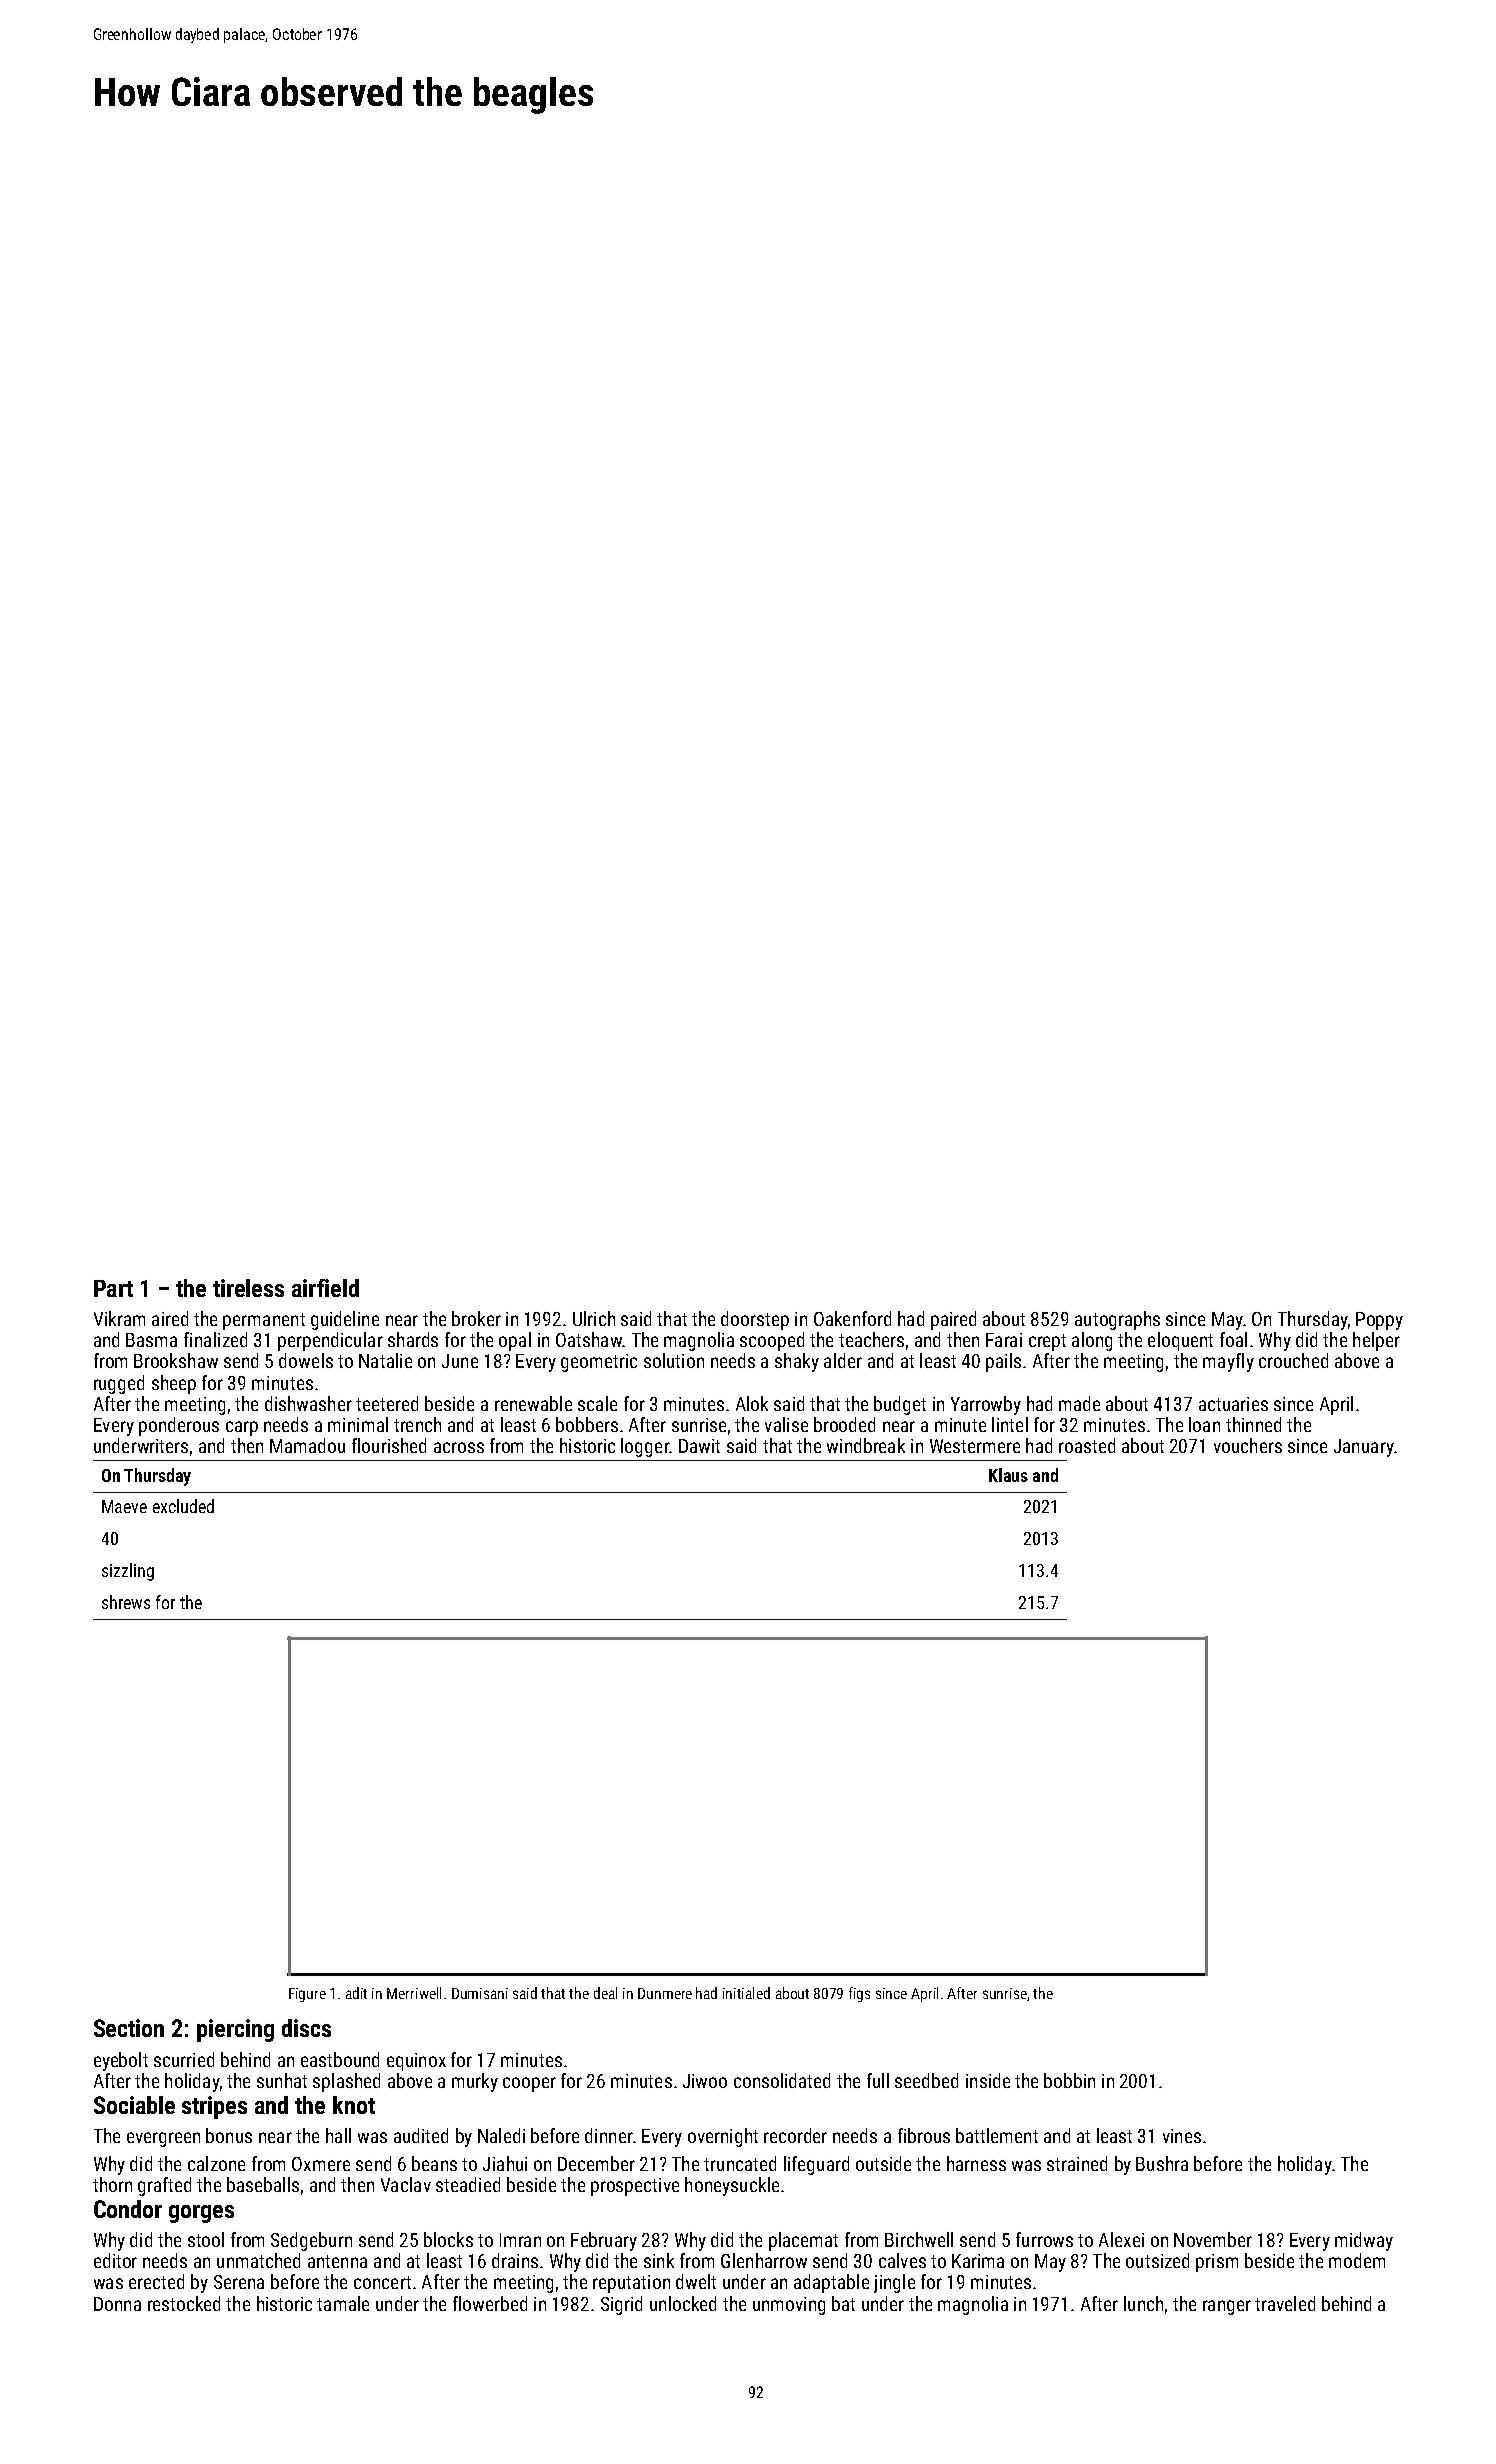  I want to click on eastbound, so click(340, 2059).
